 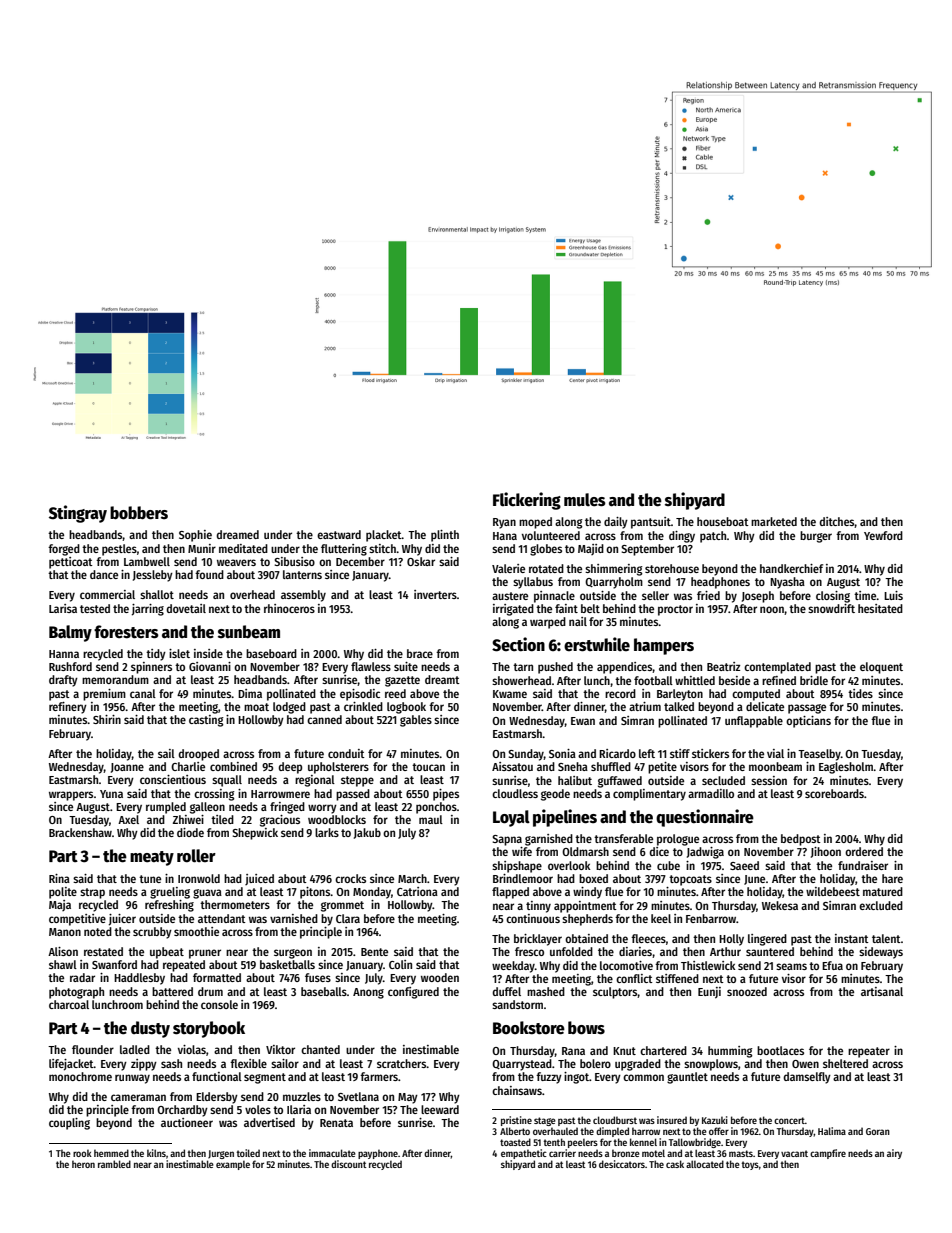 I want to click on Fenbarrow, so click(x=711, y=918).
